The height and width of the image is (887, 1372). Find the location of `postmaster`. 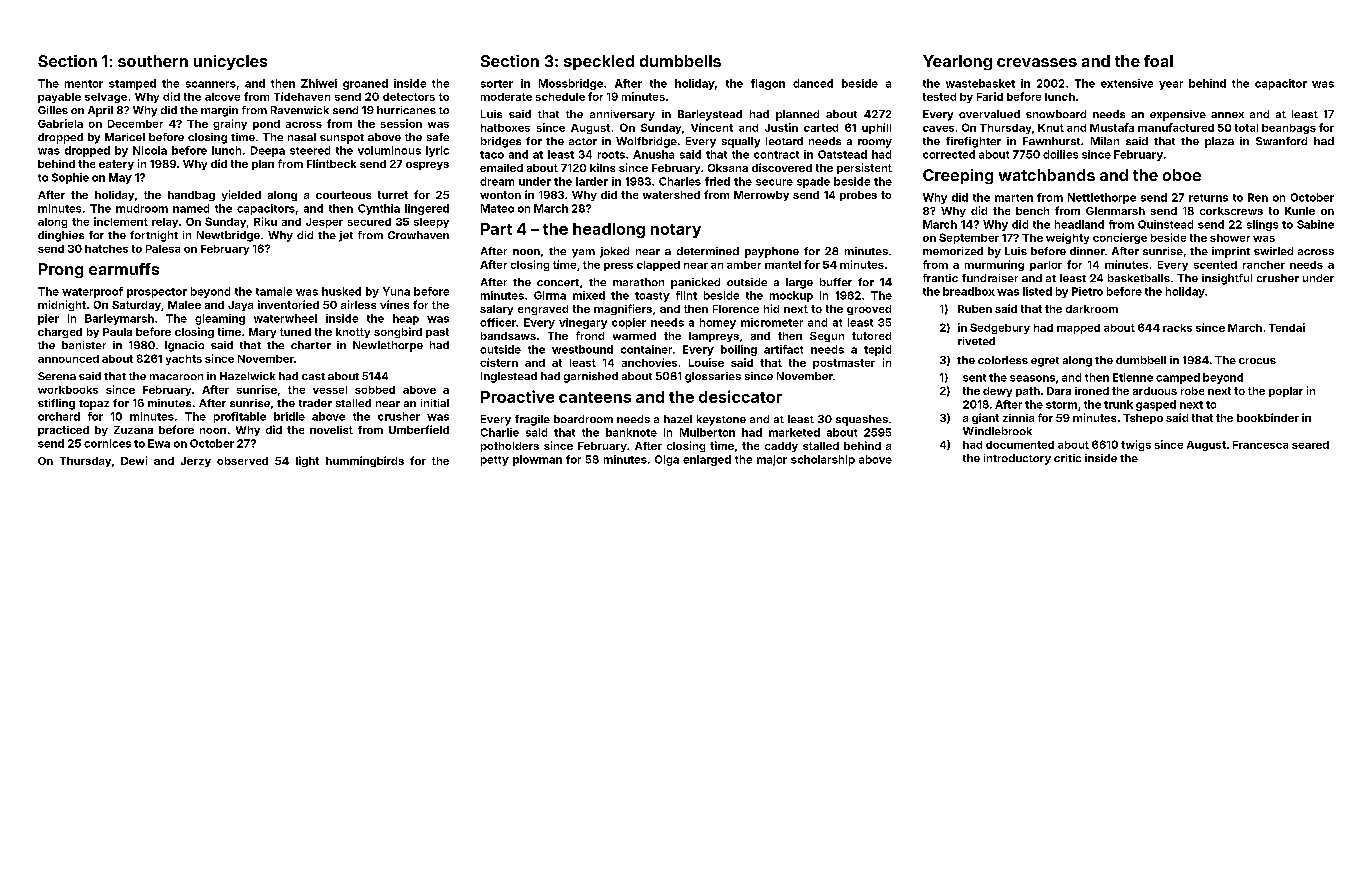

postmaster is located at coordinates (844, 364).
